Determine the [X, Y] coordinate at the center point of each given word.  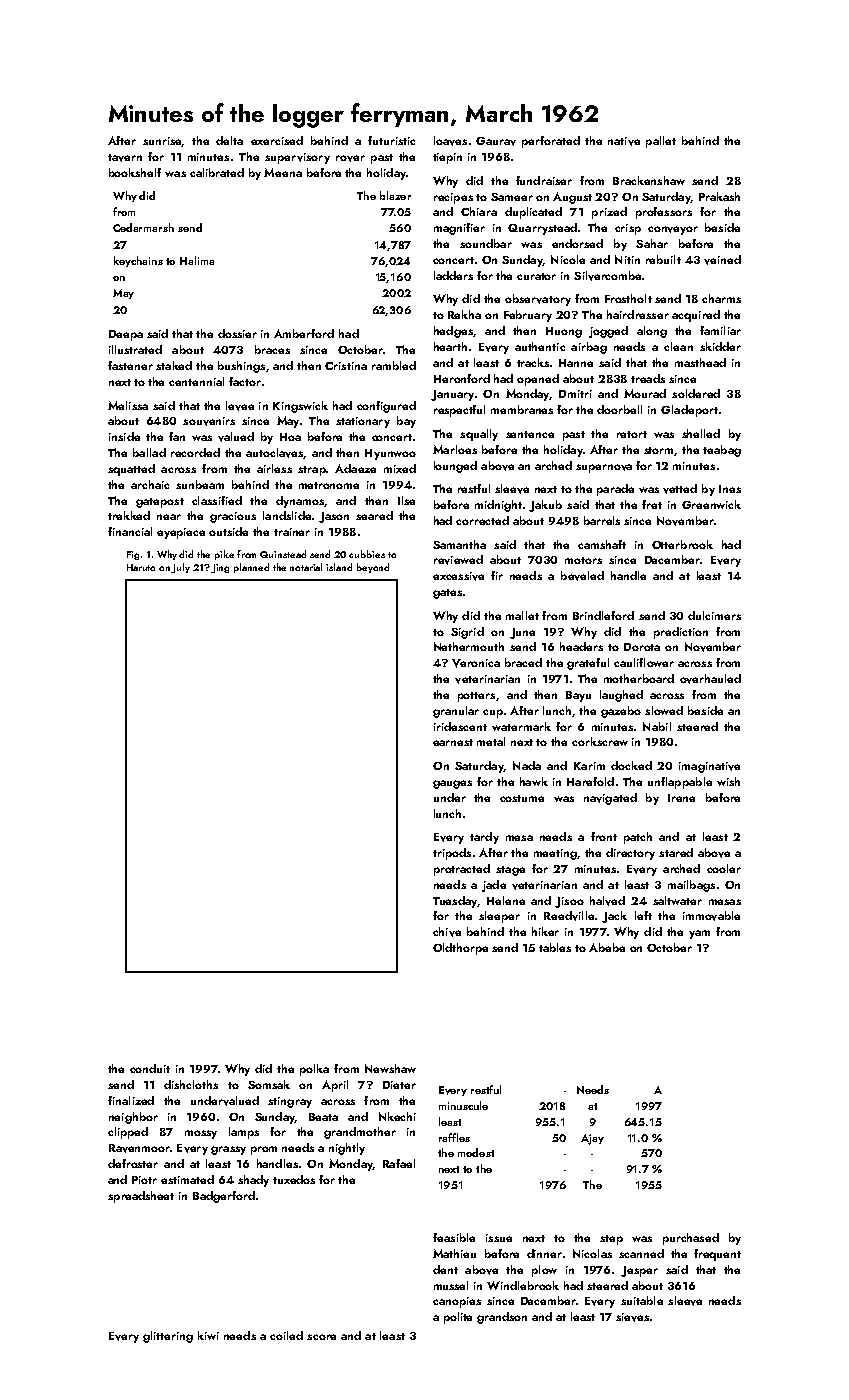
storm [658, 450]
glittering [168, 1337]
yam [699, 934]
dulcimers [714, 615]
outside [228, 531]
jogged [608, 332]
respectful [459, 411]
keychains [138, 261]
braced [523, 662]
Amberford [304, 333]
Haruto [141, 567]
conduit [150, 1068]
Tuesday [455, 902]
